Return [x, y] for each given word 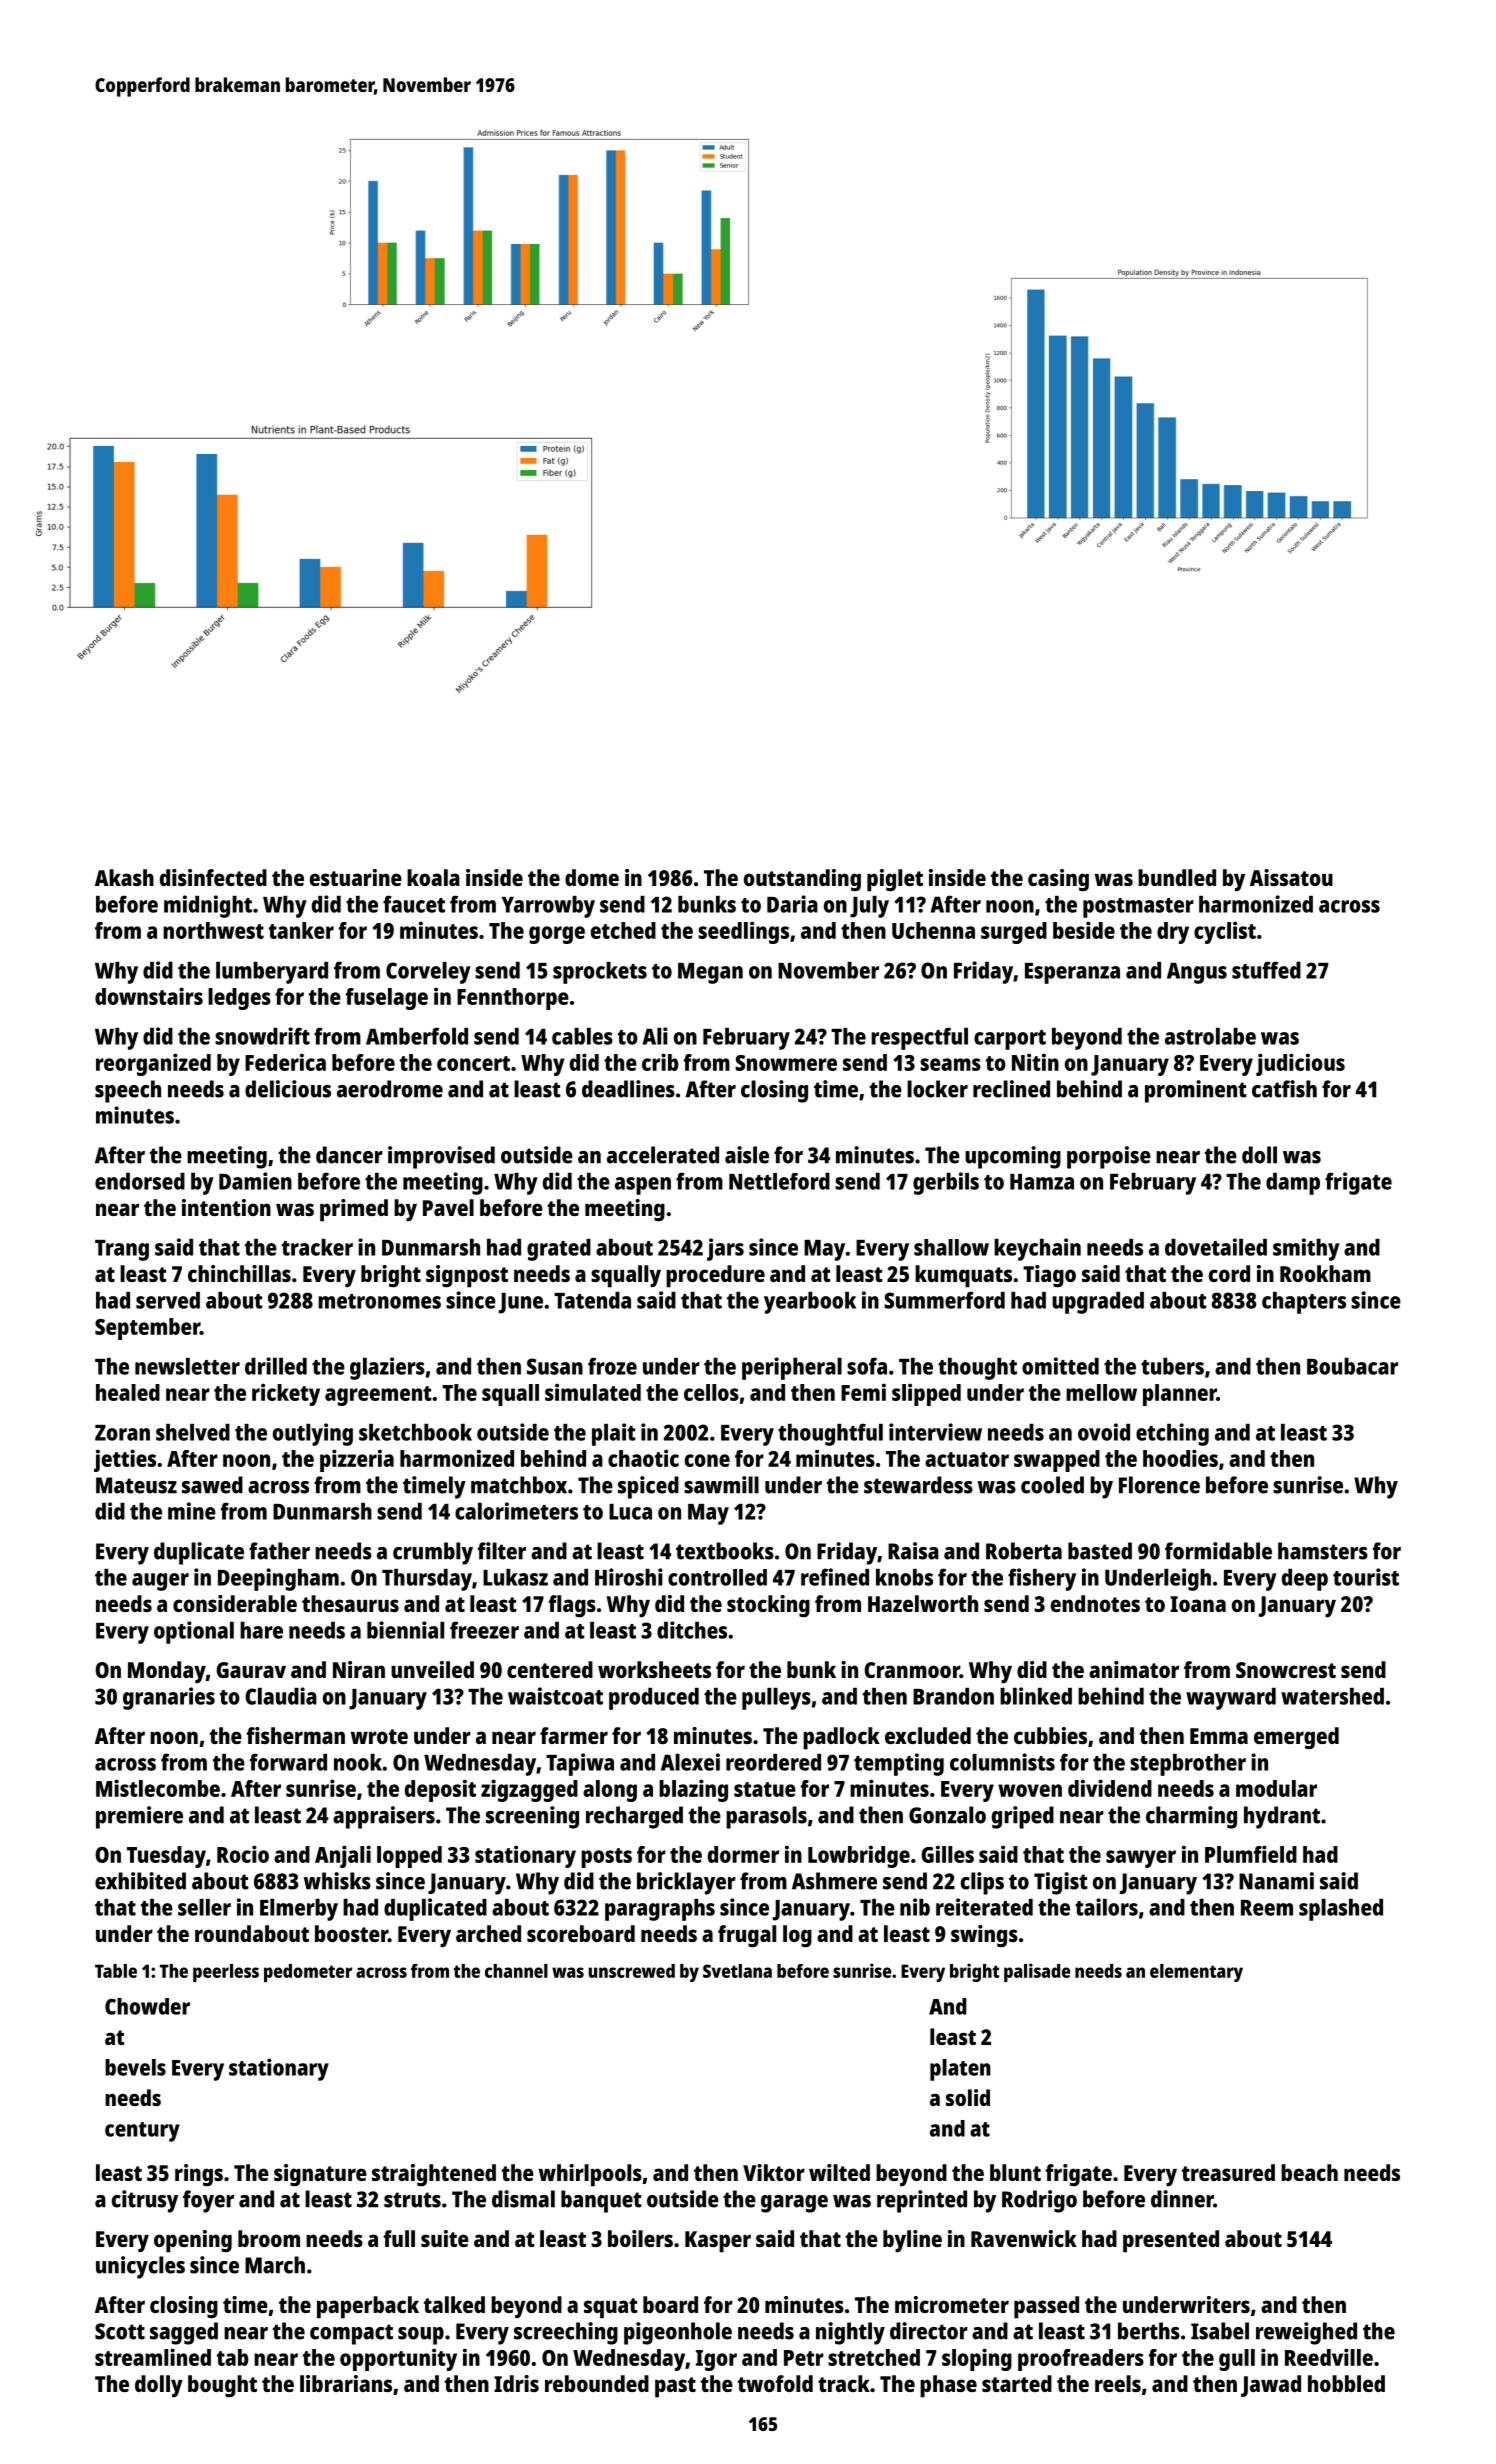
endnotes [1095, 1603]
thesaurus [350, 1603]
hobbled [1346, 2383]
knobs [904, 1577]
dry [1173, 933]
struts [412, 2200]
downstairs [149, 996]
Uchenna [933, 930]
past [675, 2387]
